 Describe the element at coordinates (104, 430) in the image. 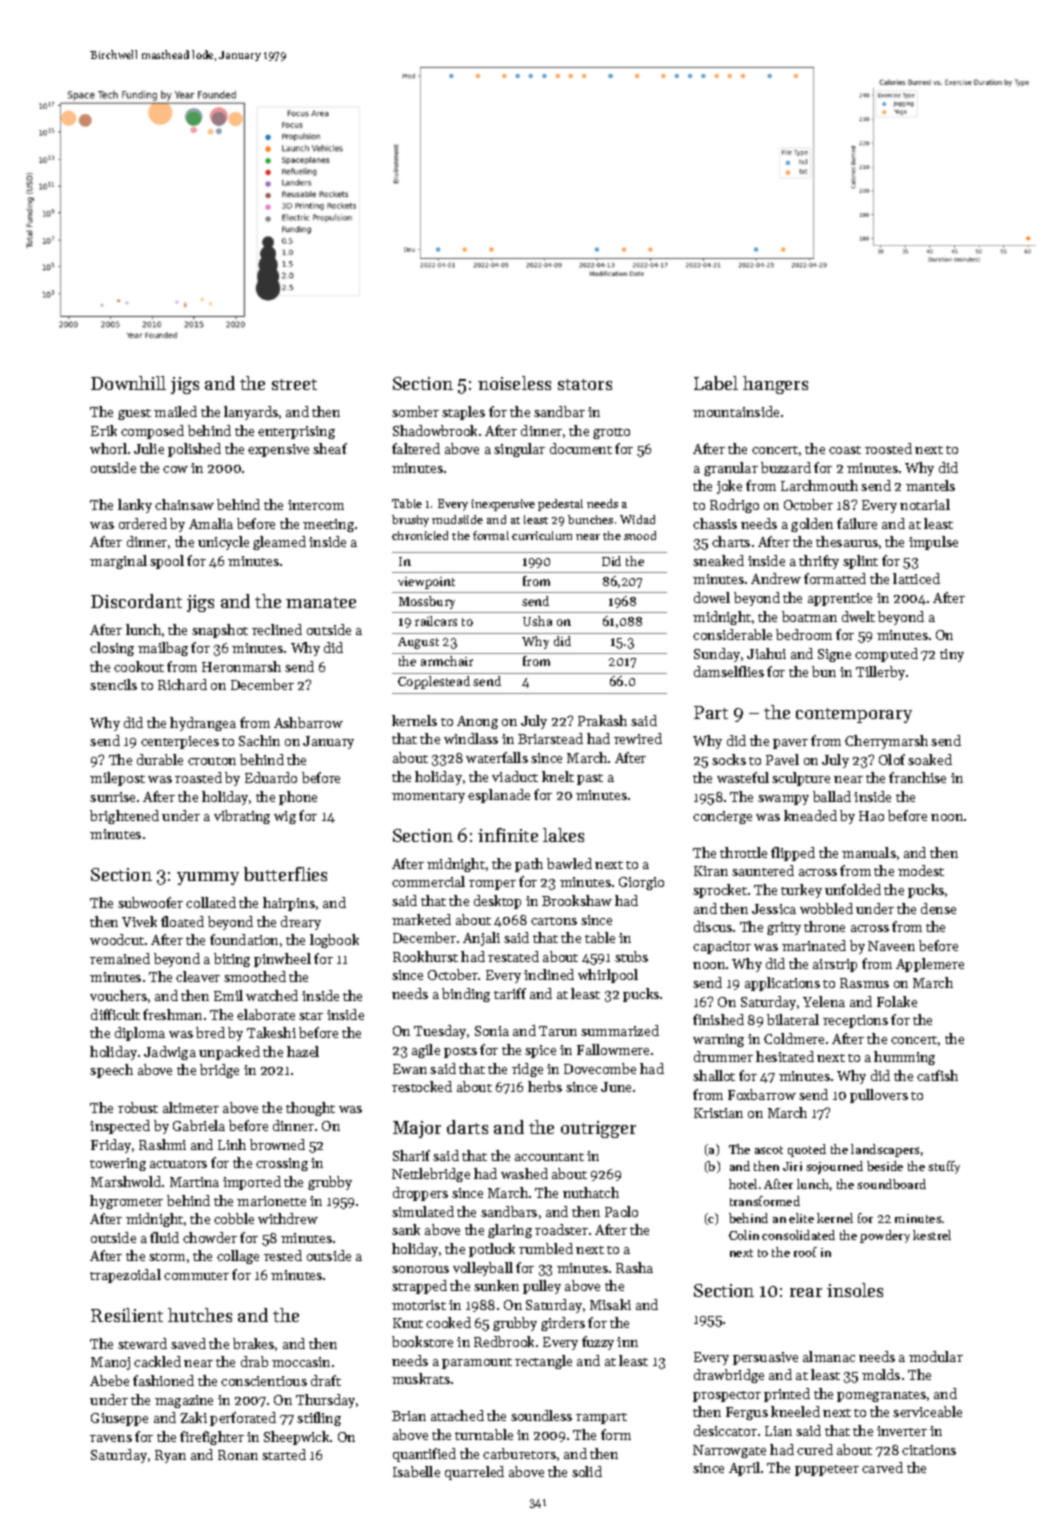

I see `Erik` at that location.
